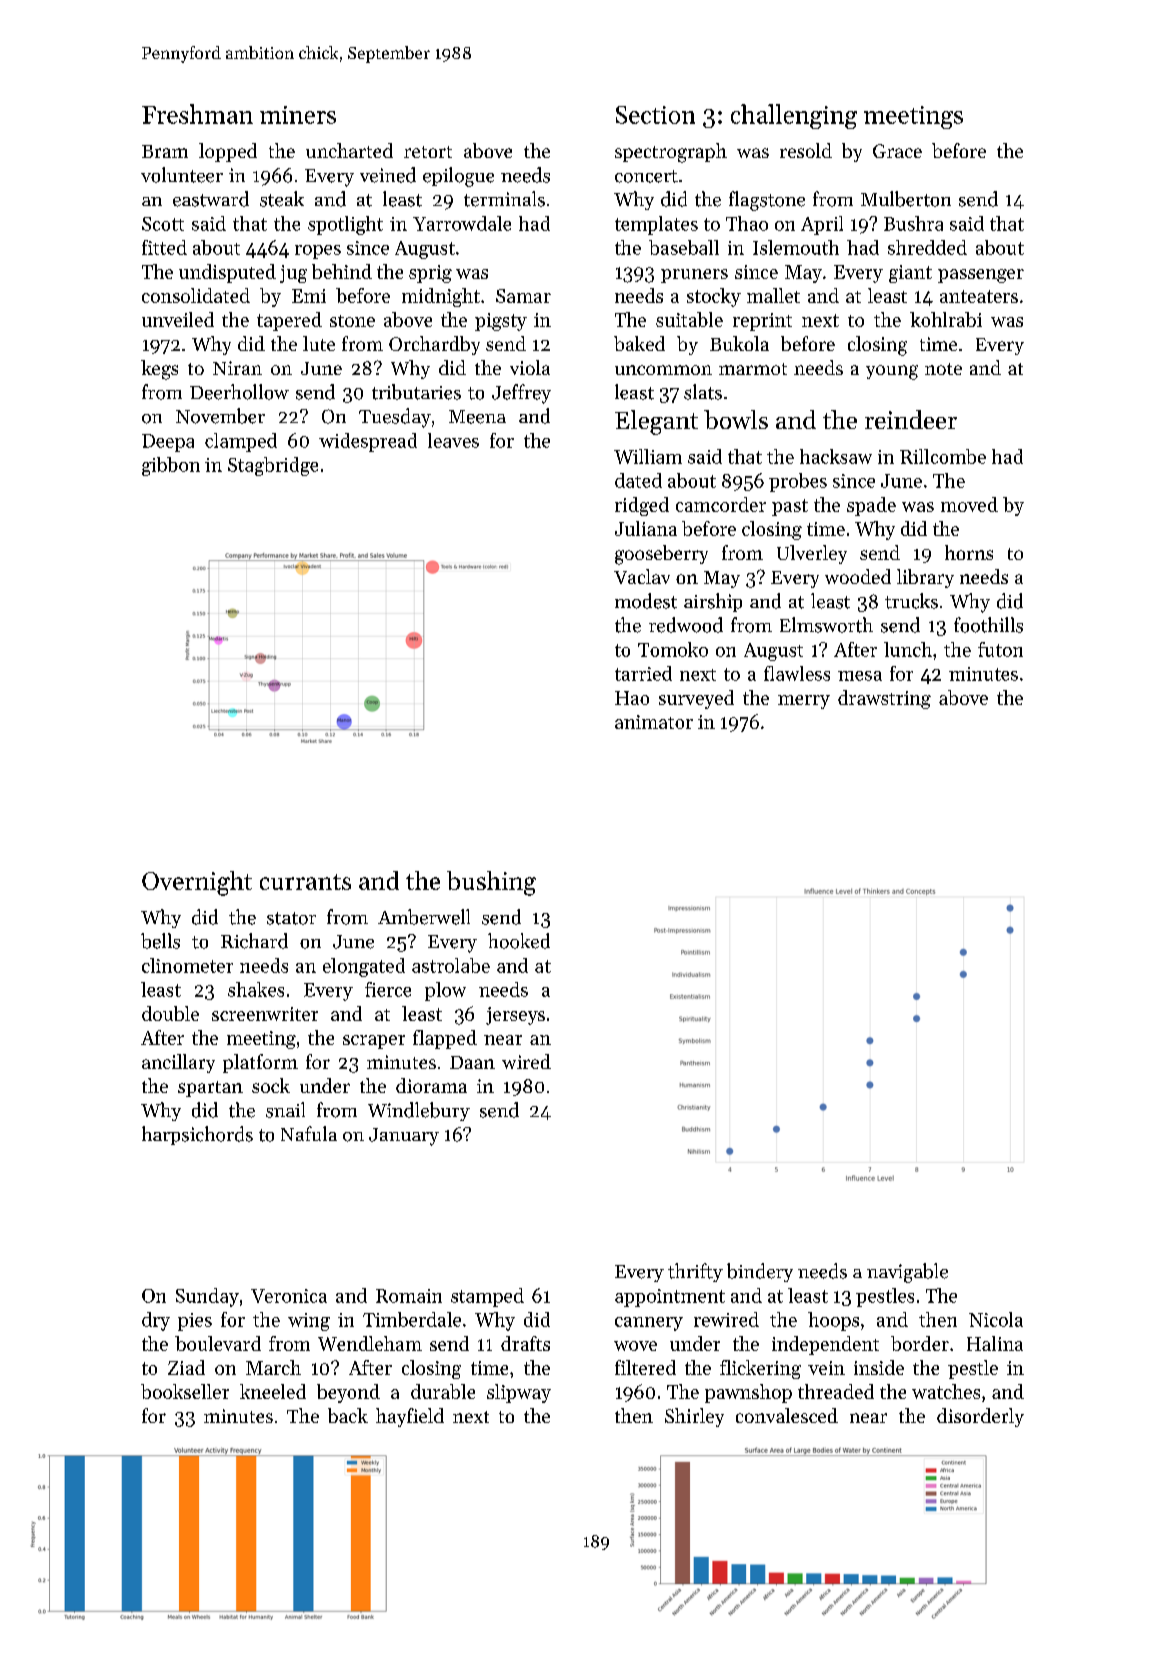 This screenshot has height=1654, width=1165. Describe the element at coordinates (884, 699) in the screenshot. I see `drawstring` at that location.
